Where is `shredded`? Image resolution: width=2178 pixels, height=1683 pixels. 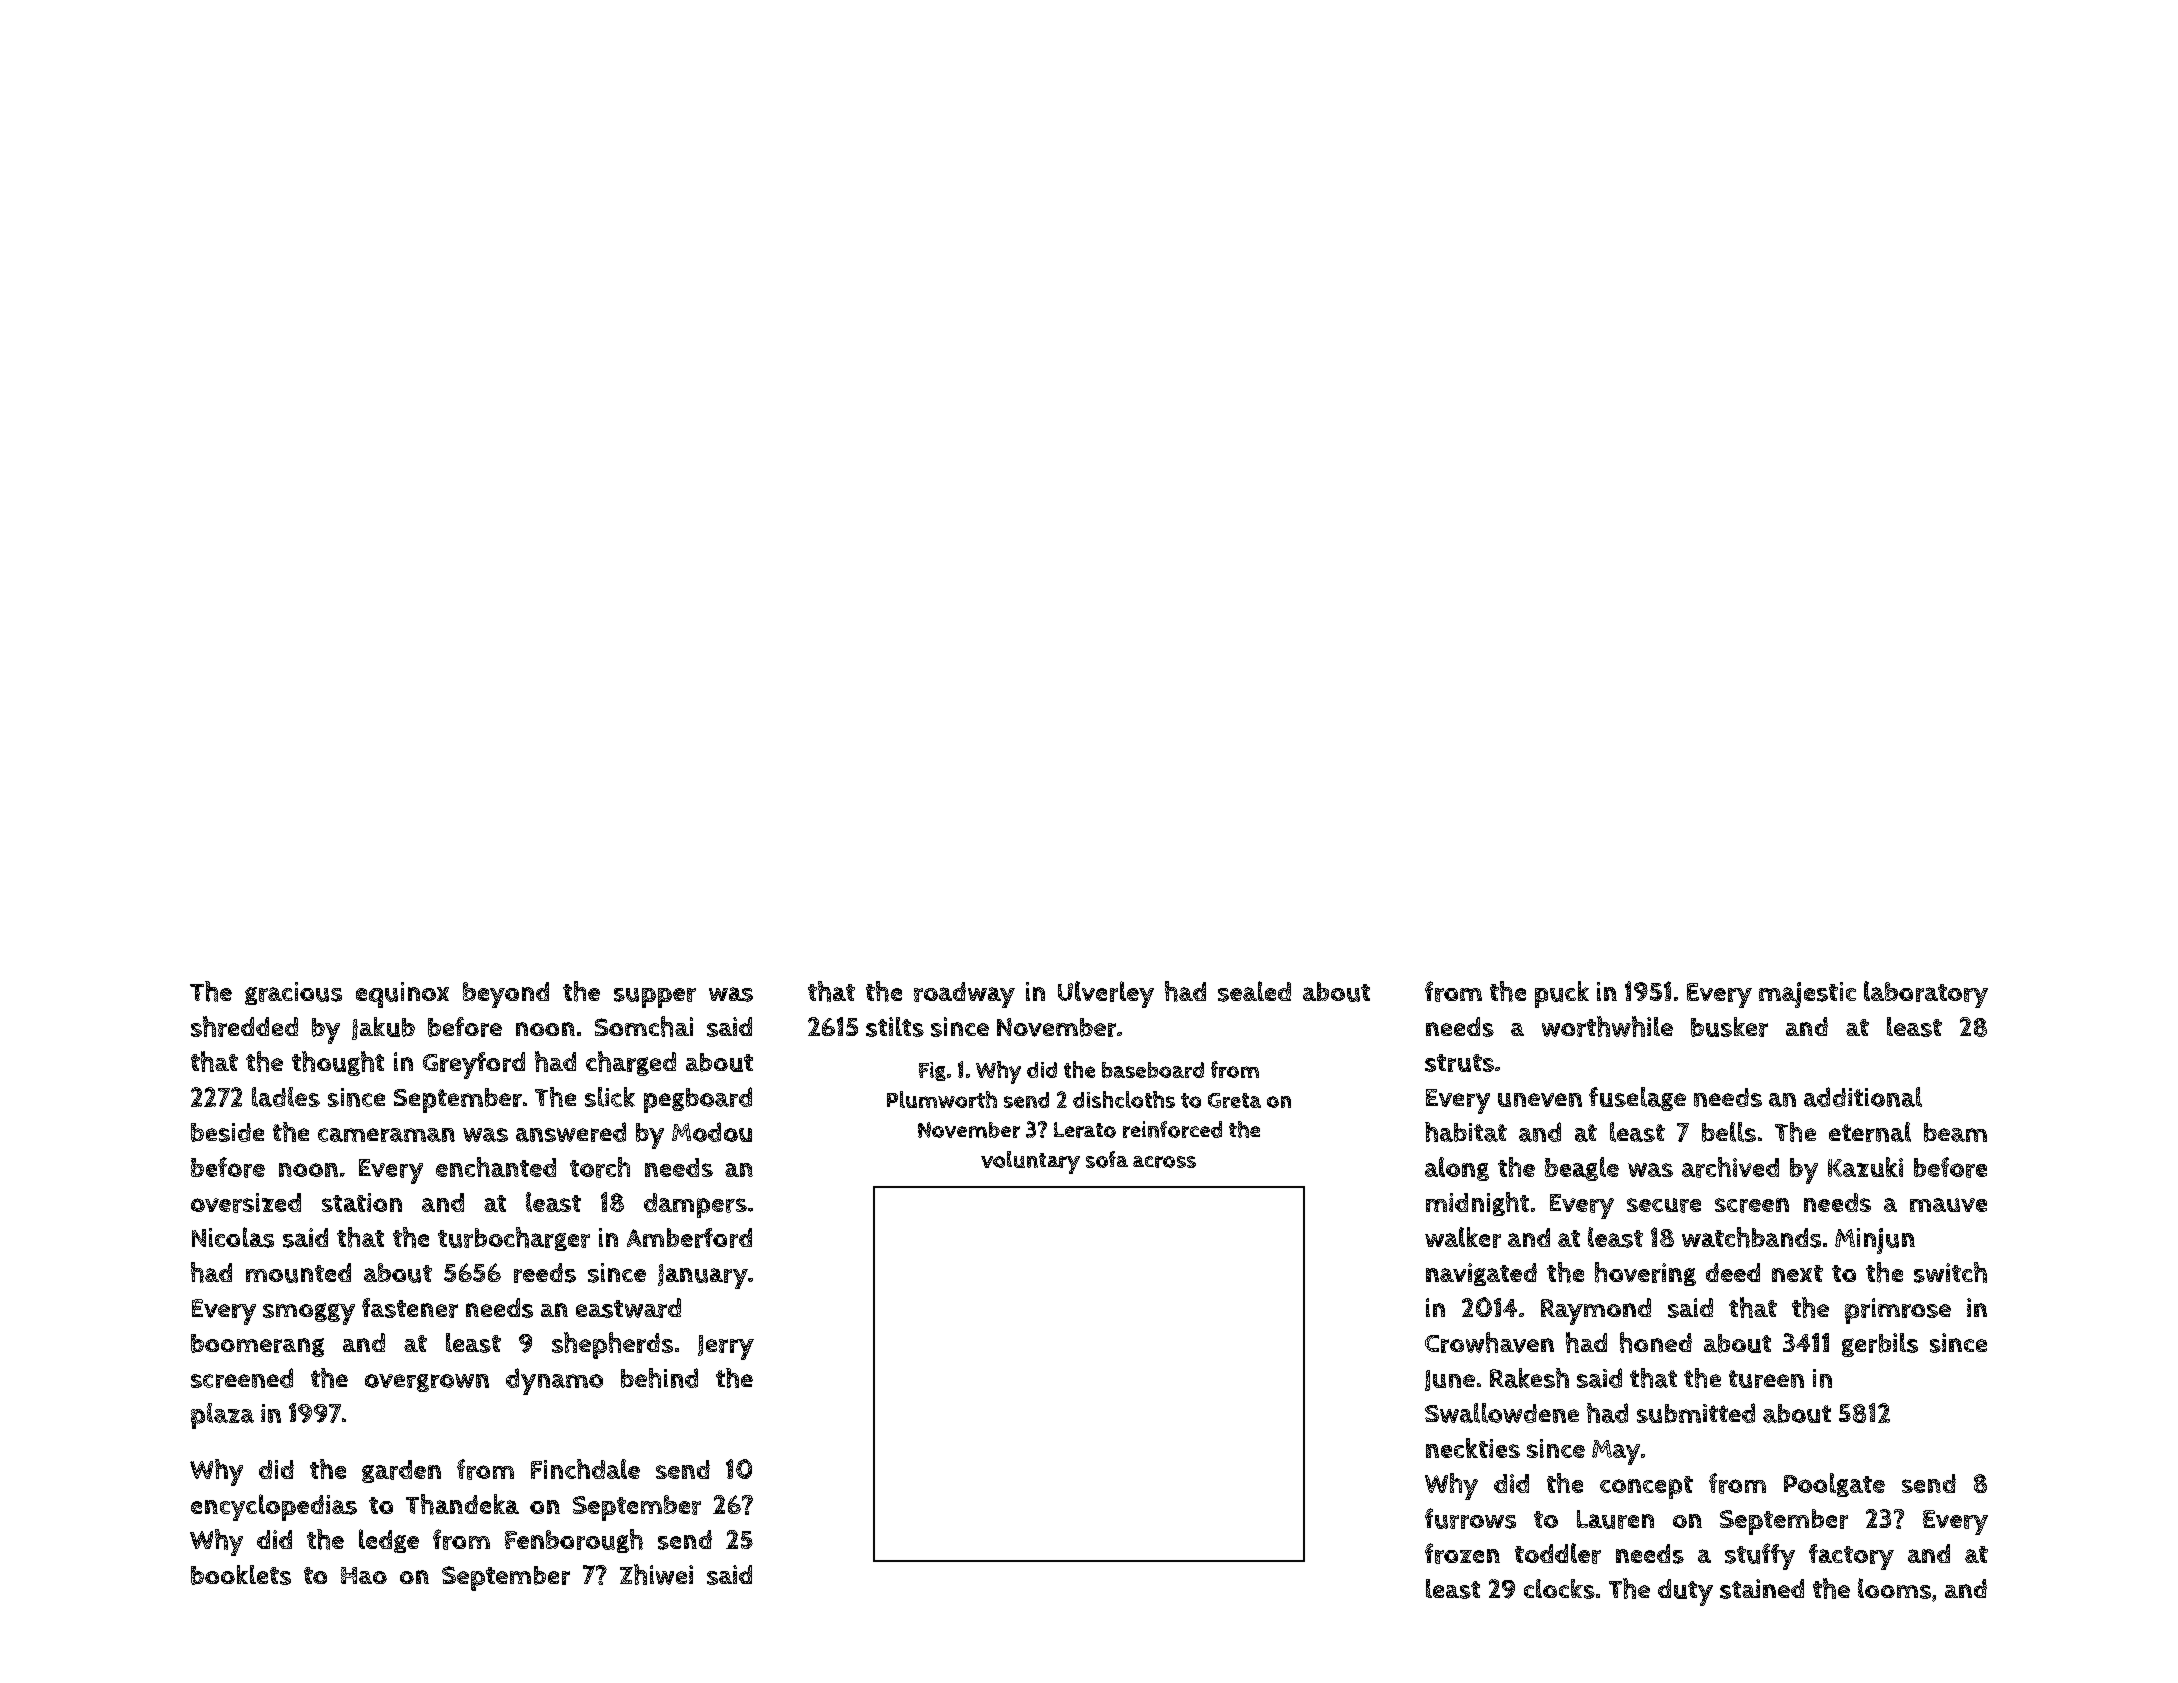 shredded is located at coordinates (244, 1026).
